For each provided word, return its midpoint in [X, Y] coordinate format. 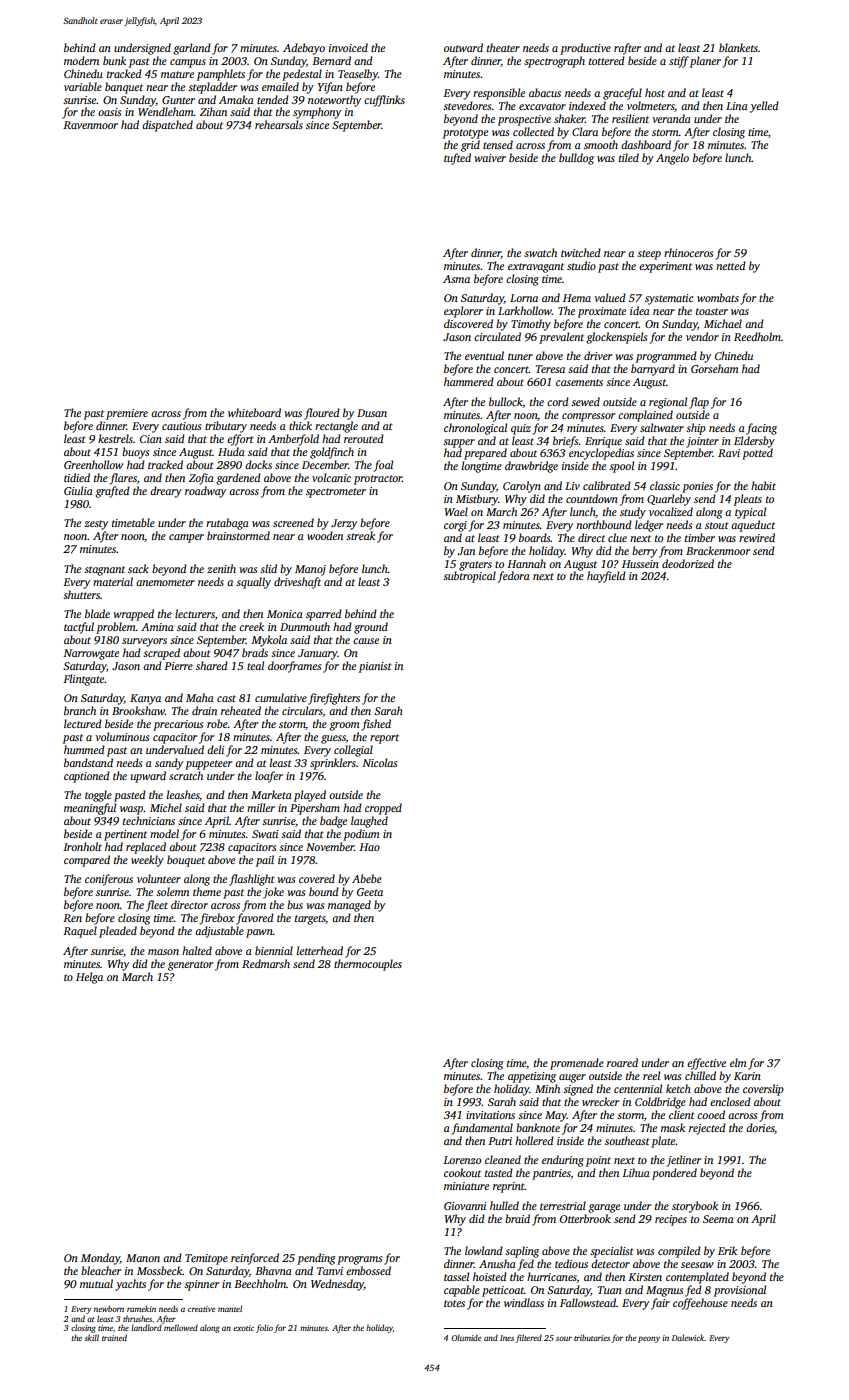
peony [649, 1340]
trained [114, 1337]
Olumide [466, 1337]
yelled [764, 107]
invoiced [348, 47]
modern [81, 60]
